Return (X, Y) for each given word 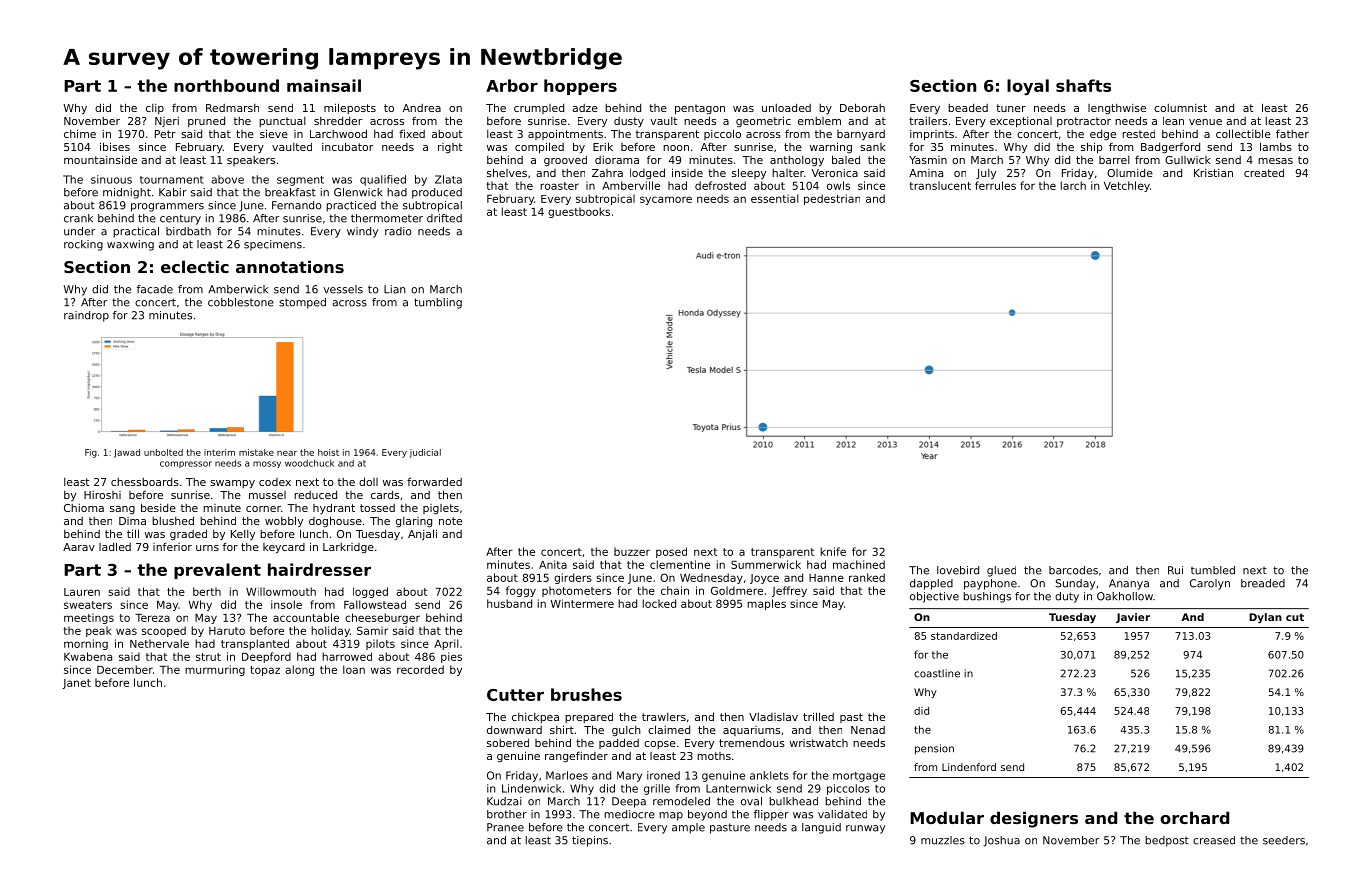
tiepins (590, 841)
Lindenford (969, 767)
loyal (1028, 87)
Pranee (505, 827)
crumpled (539, 109)
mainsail (324, 85)
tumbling (438, 303)
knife (833, 551)
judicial (425, 453)
